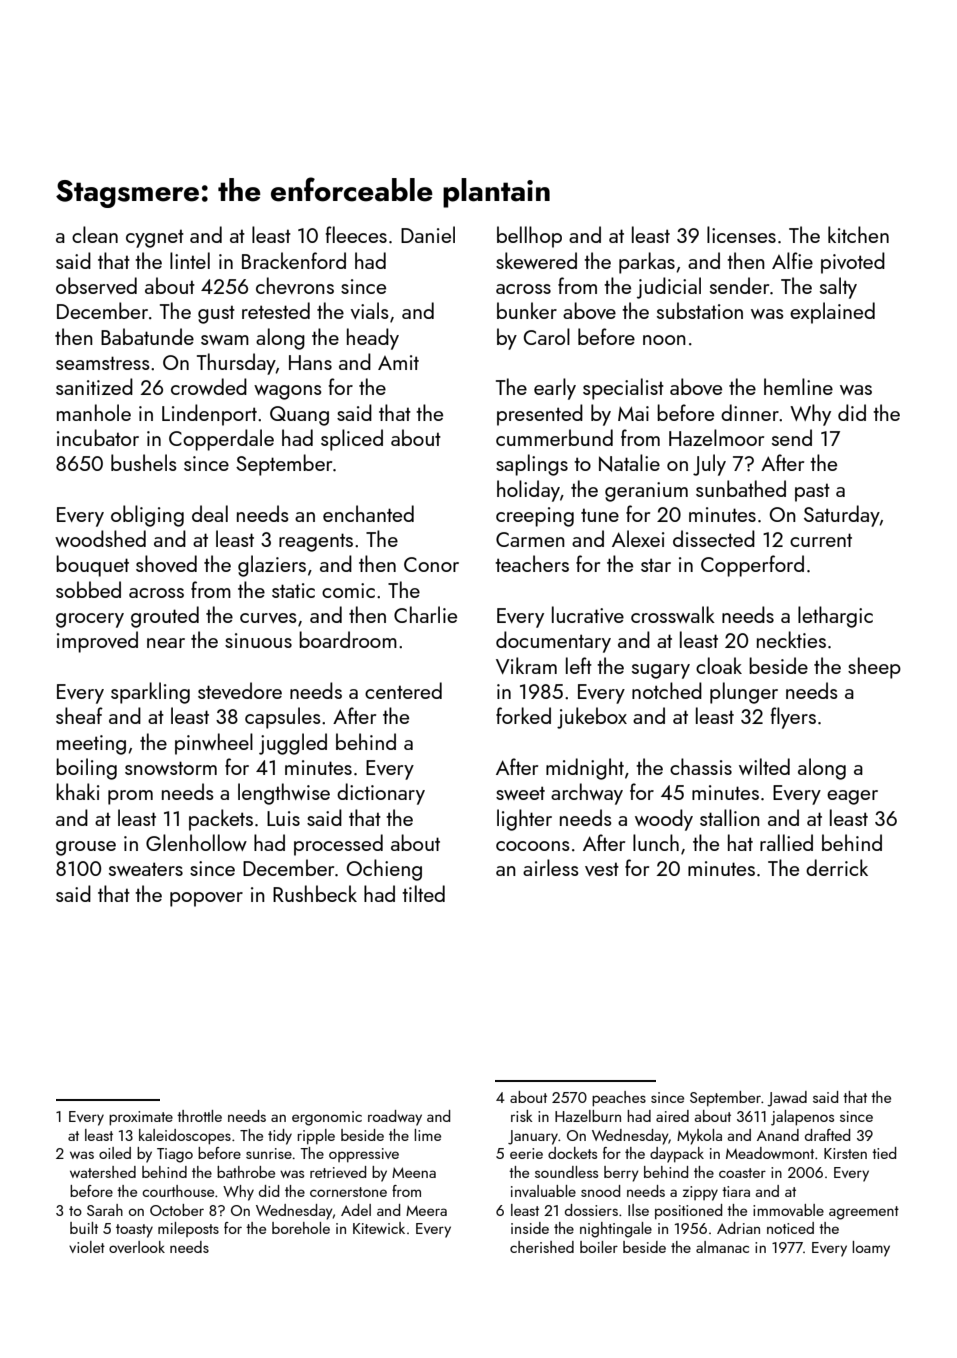 The width and height of the page is (957, 1358). What do you see at coordinates (214, 744) in the page?
I see `pinwheel` at bounding box center [214, 744].
